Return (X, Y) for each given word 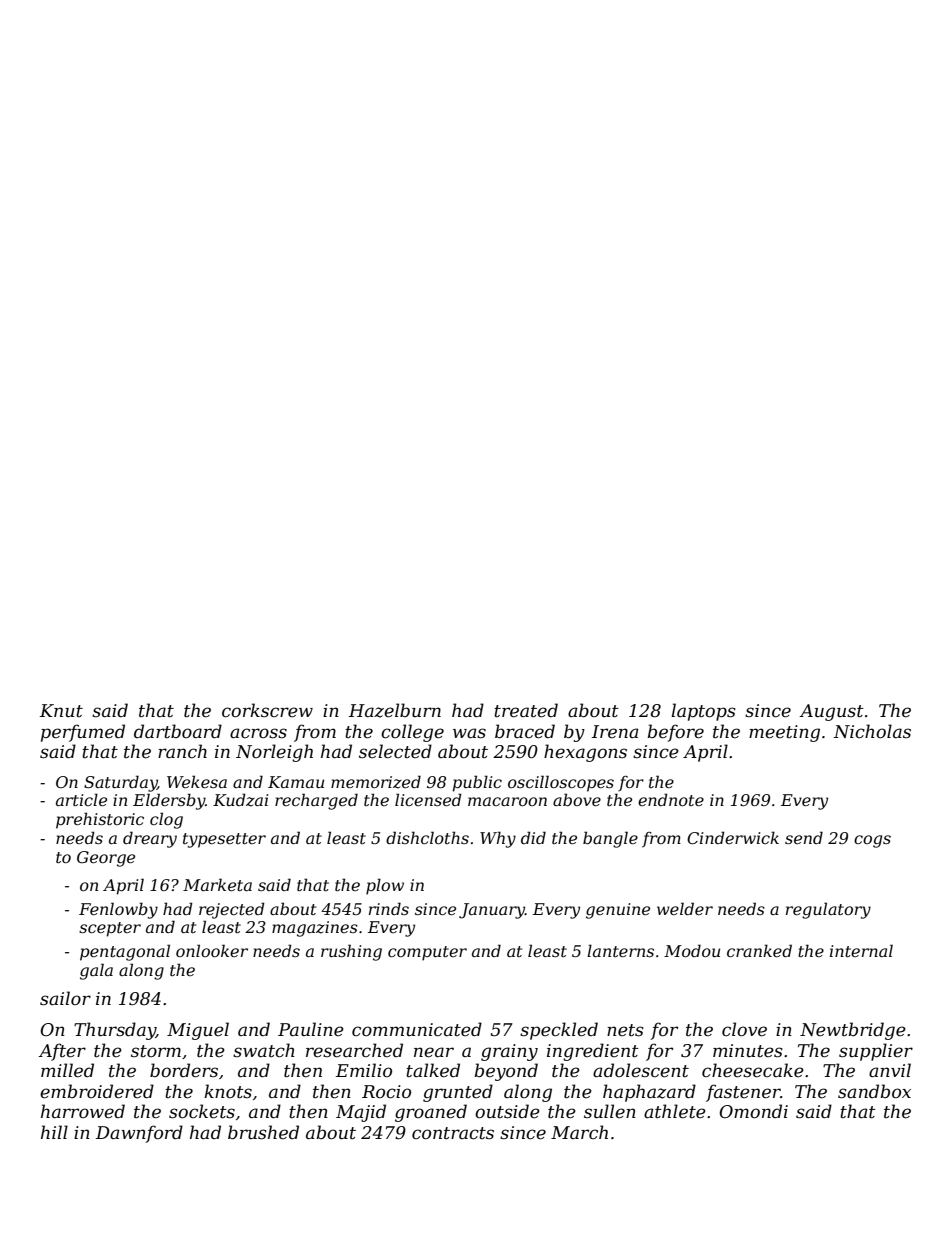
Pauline (311, 1029)
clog (166, 820)
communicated (417, 1029)
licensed (428, 799)
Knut (61, 710)
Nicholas (872, 731)
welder (685, 908)
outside (507, 1111)
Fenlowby (118, 910)
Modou (692, 950)
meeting (784, 733)
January (492, 911)
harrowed (83, 1111)
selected (395, 751)
